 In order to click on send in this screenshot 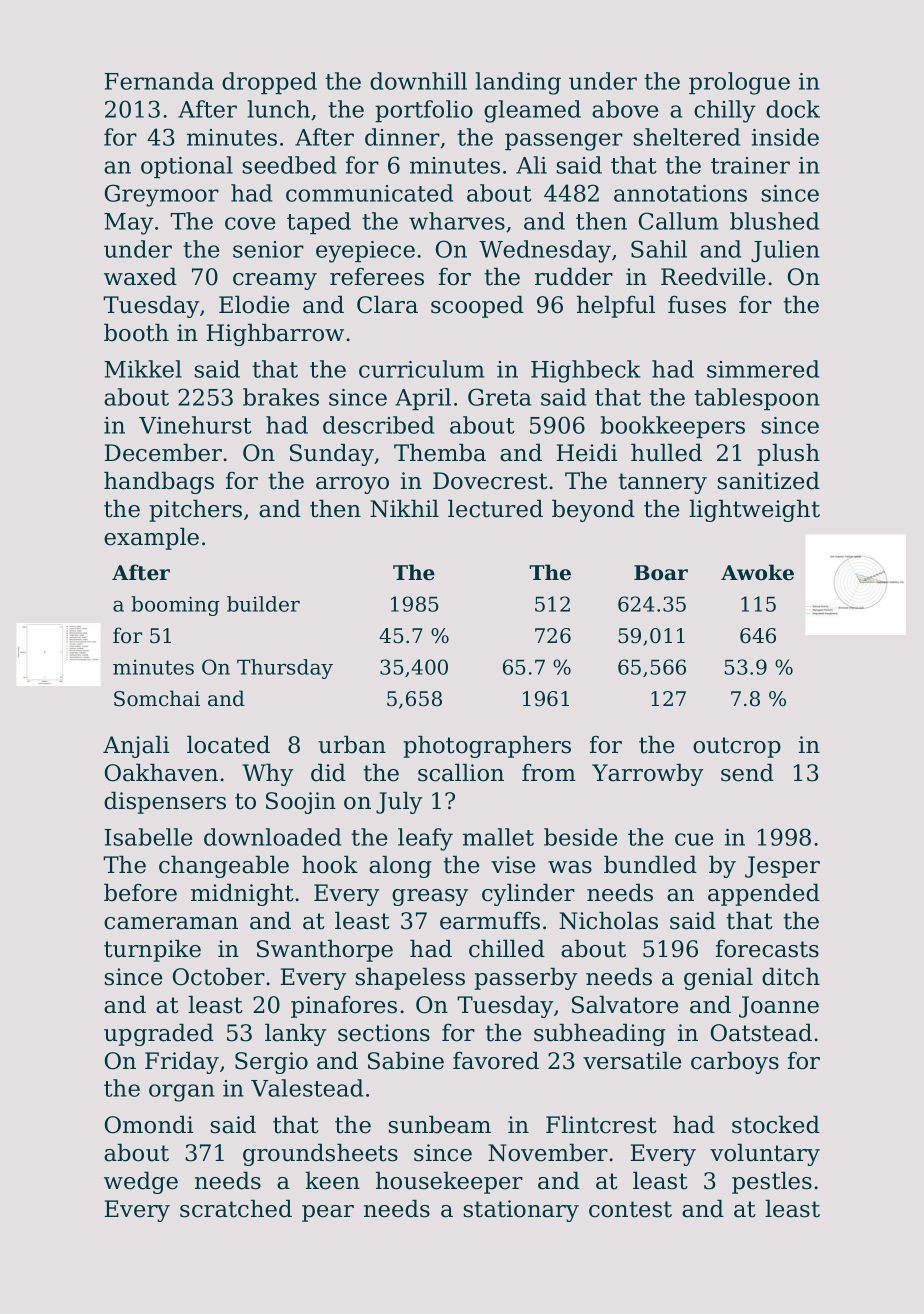, I will do `click(747, 772)`.
